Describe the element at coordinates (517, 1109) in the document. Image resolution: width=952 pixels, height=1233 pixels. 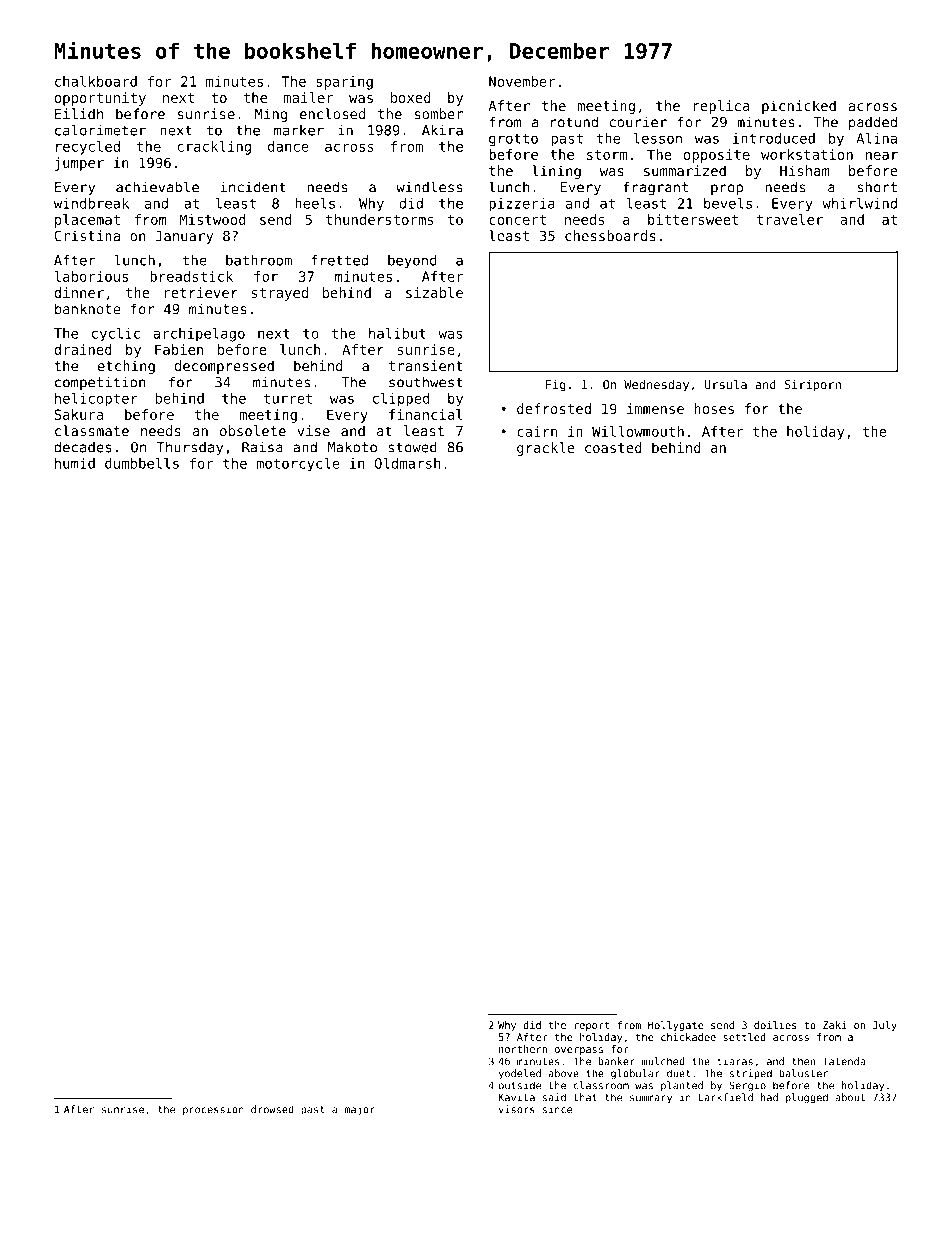
I see `visors` at that location.
